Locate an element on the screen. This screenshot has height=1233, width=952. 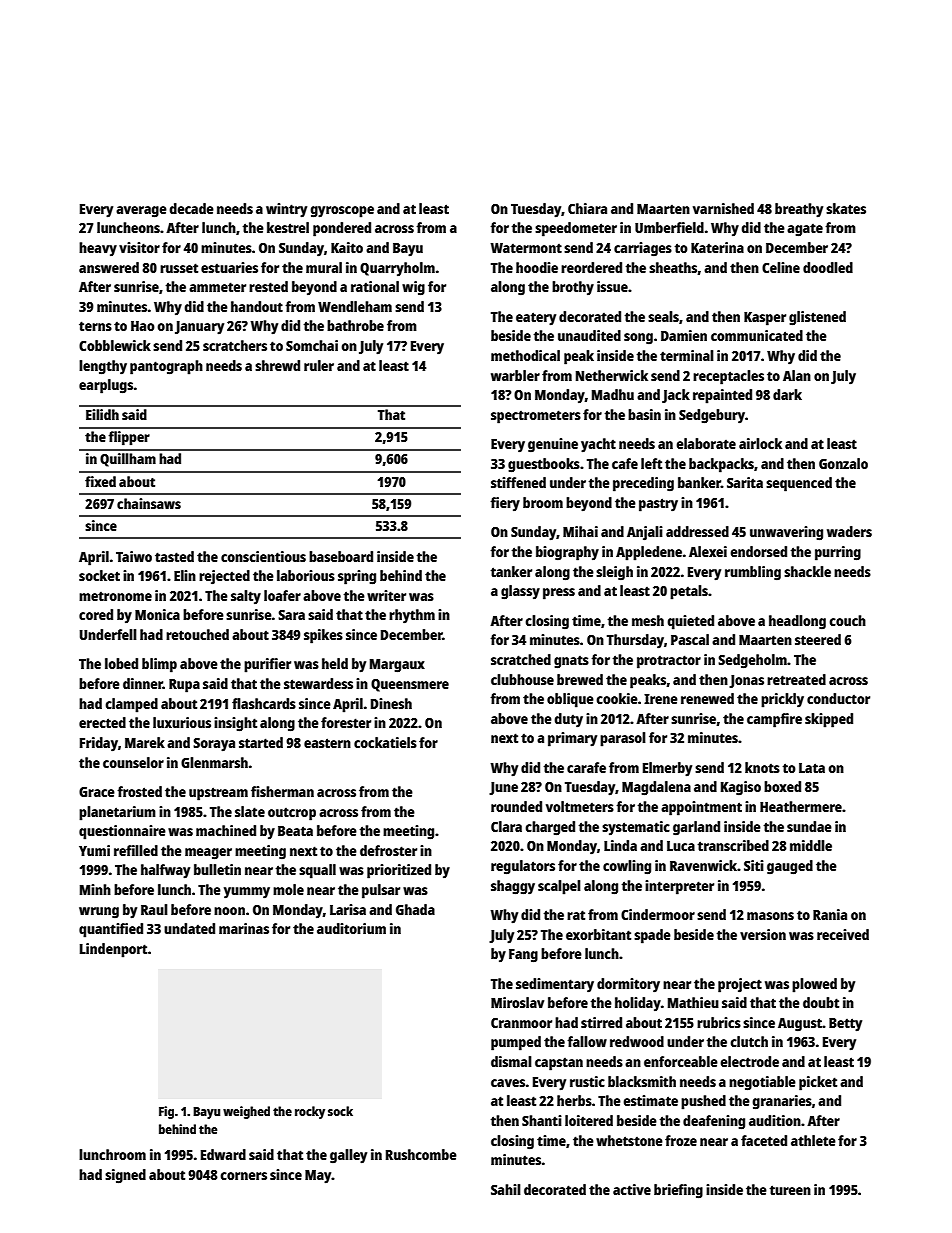
sheaths is located at coordinates (673, 268).
